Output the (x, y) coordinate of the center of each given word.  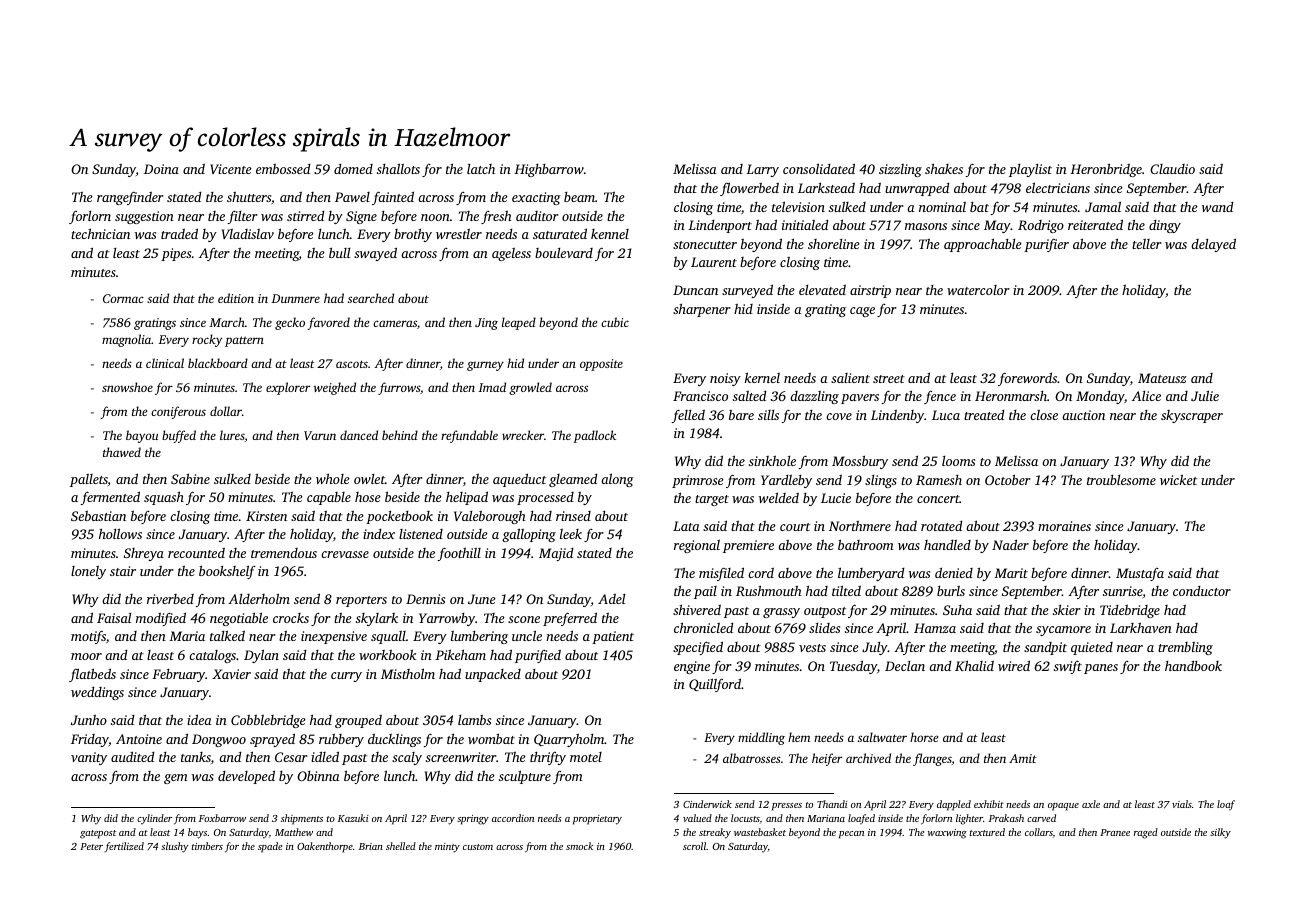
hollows (120, 533)
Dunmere (295, 298)
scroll (694, 846)
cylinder (154, 819)
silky (1220, 833)
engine (692, 667)
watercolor (978, 290)
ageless (511, 254)
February (178, 675)
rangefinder (130, 198)
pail (705, 592)
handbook (1193, 665)
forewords (1027, 379)
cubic (615, 322)
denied (954, 572)
